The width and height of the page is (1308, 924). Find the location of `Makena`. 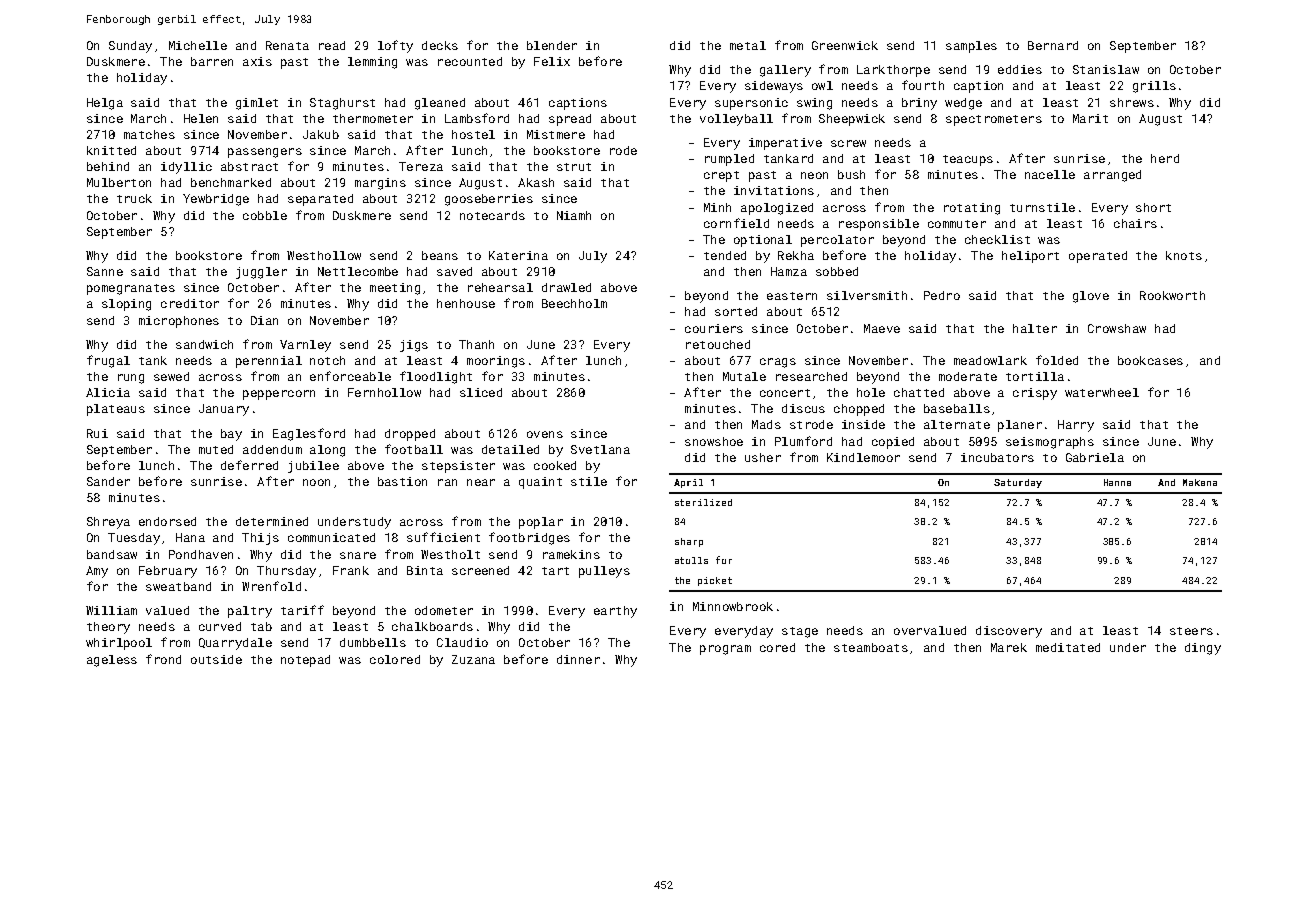

Makena is located at coordinates (1200, 482).
